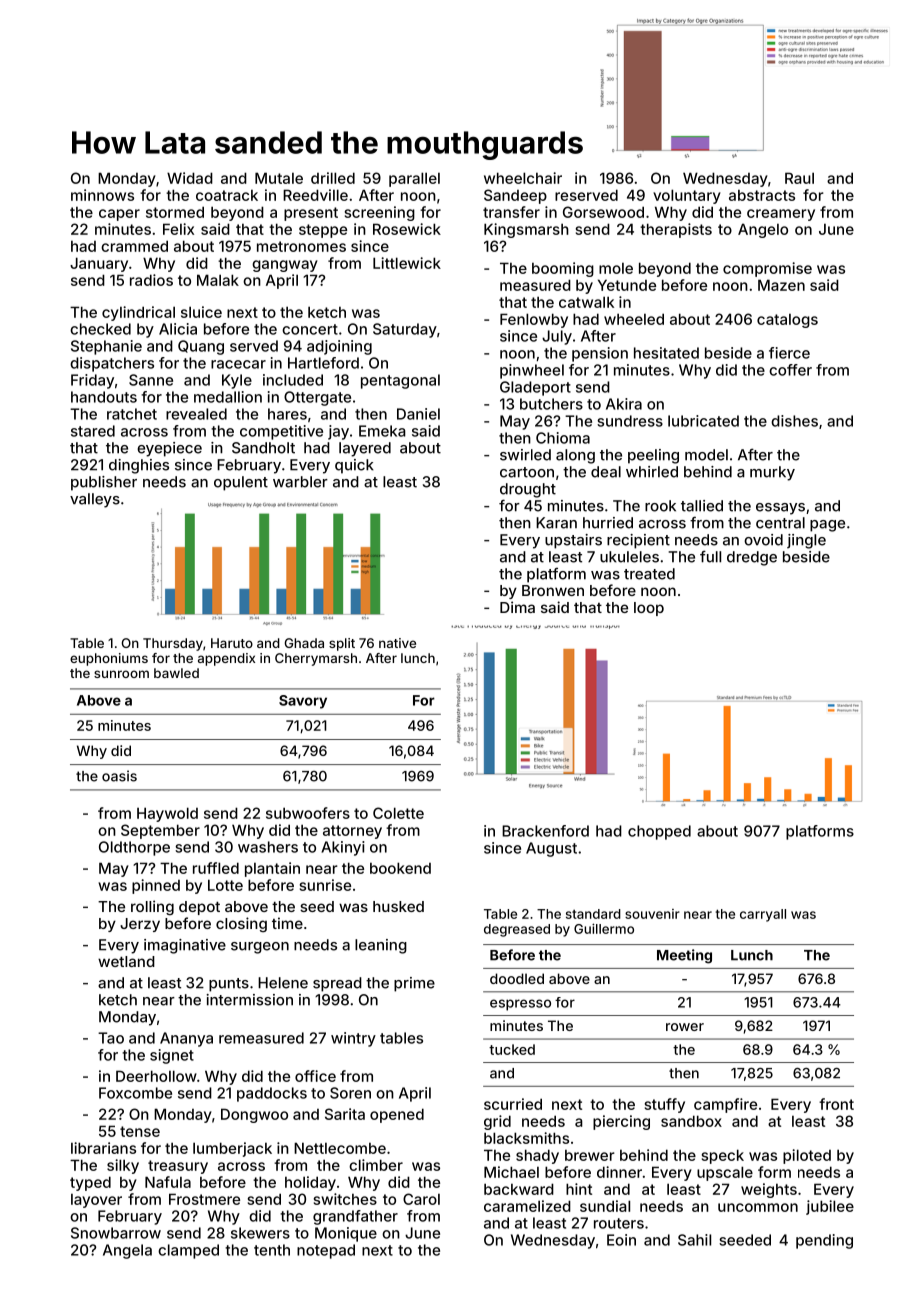 The height and width of the screenshot is (1308, 924). I want to click on Meeting, so click(684, 956).
